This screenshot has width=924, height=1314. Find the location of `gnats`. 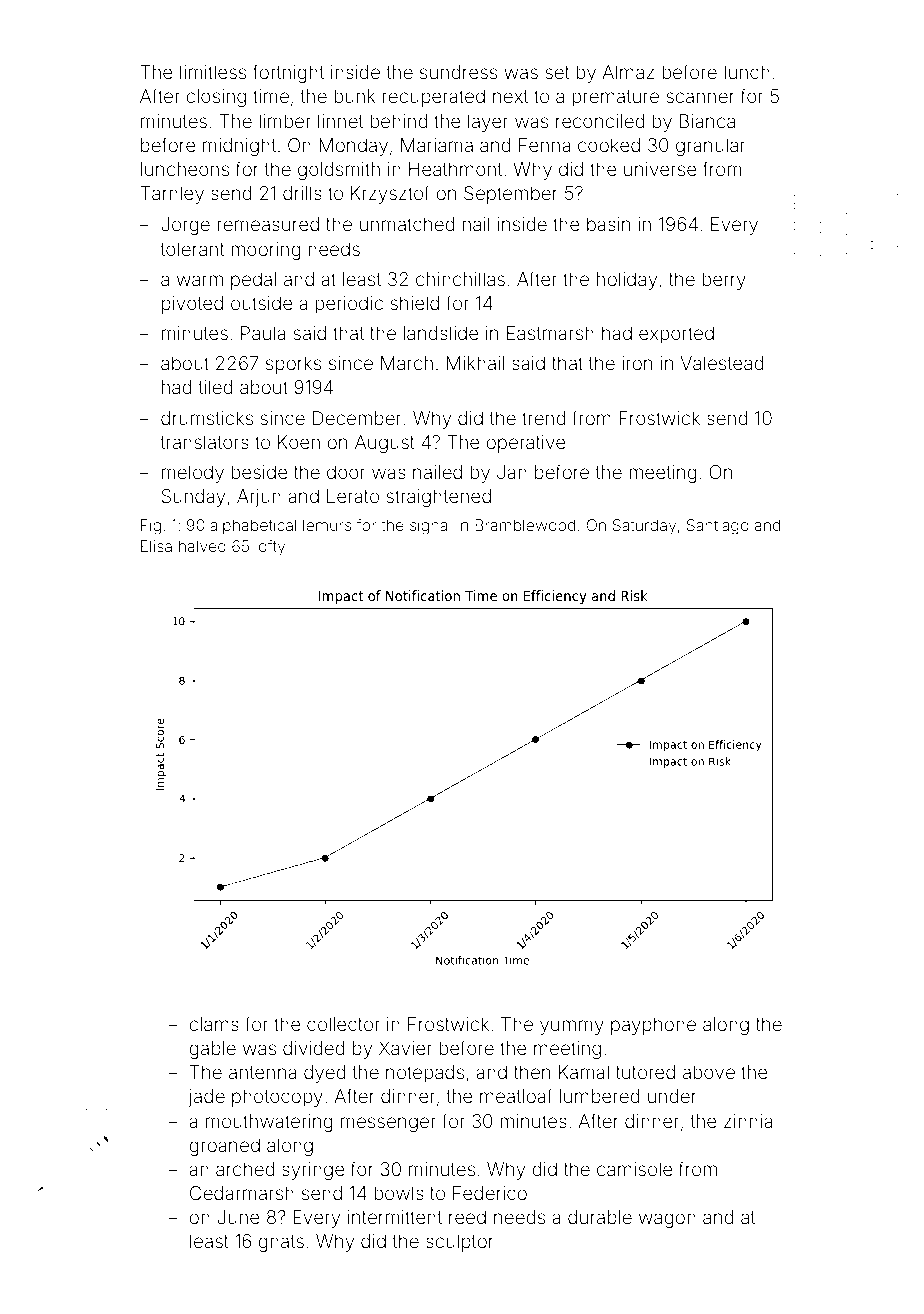

gnats is located at coordinates (281, 1243).
